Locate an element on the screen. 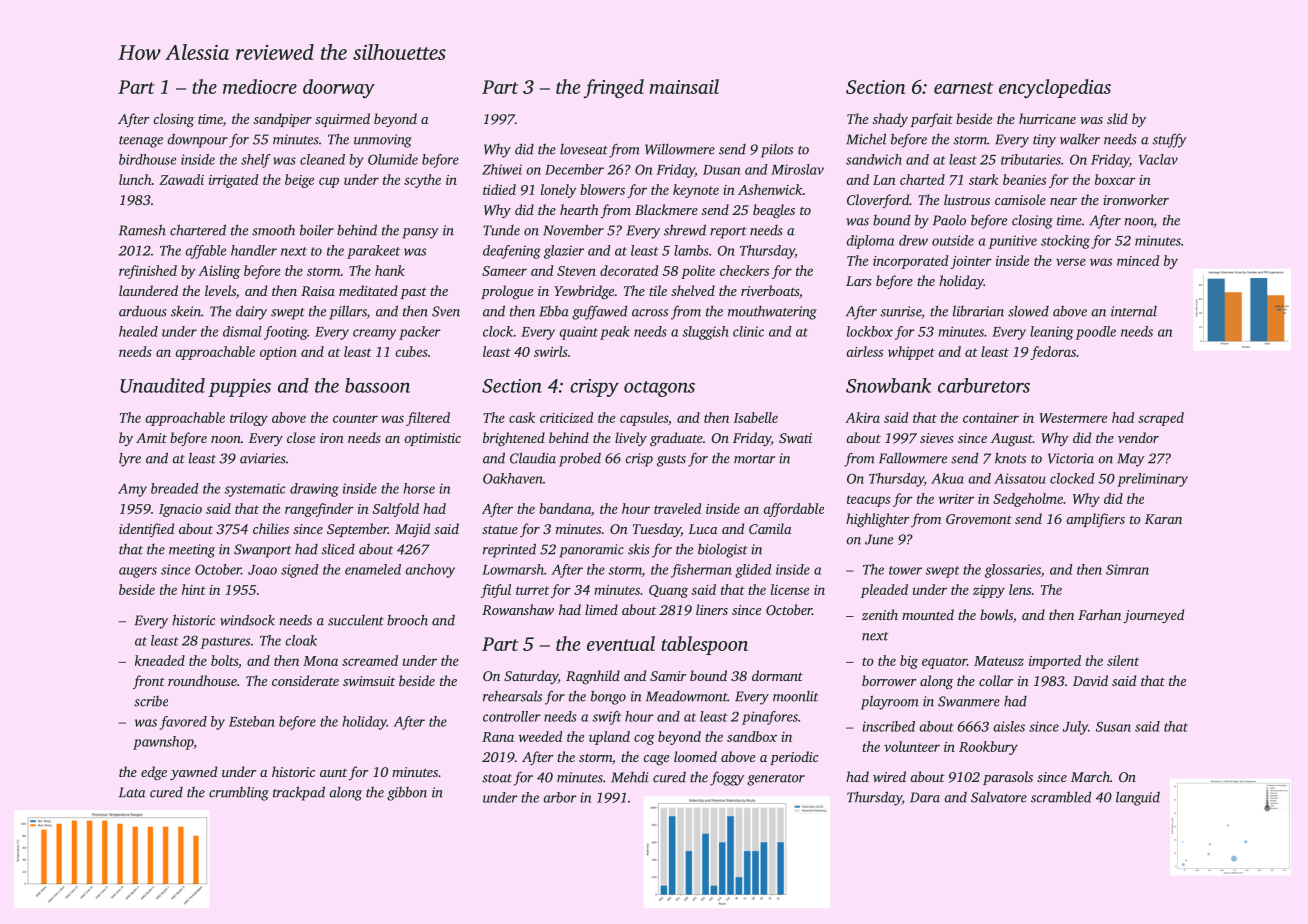 This screenshot has height=924, width=1308. Lowmarsh is located at coordinates (513, 569).
